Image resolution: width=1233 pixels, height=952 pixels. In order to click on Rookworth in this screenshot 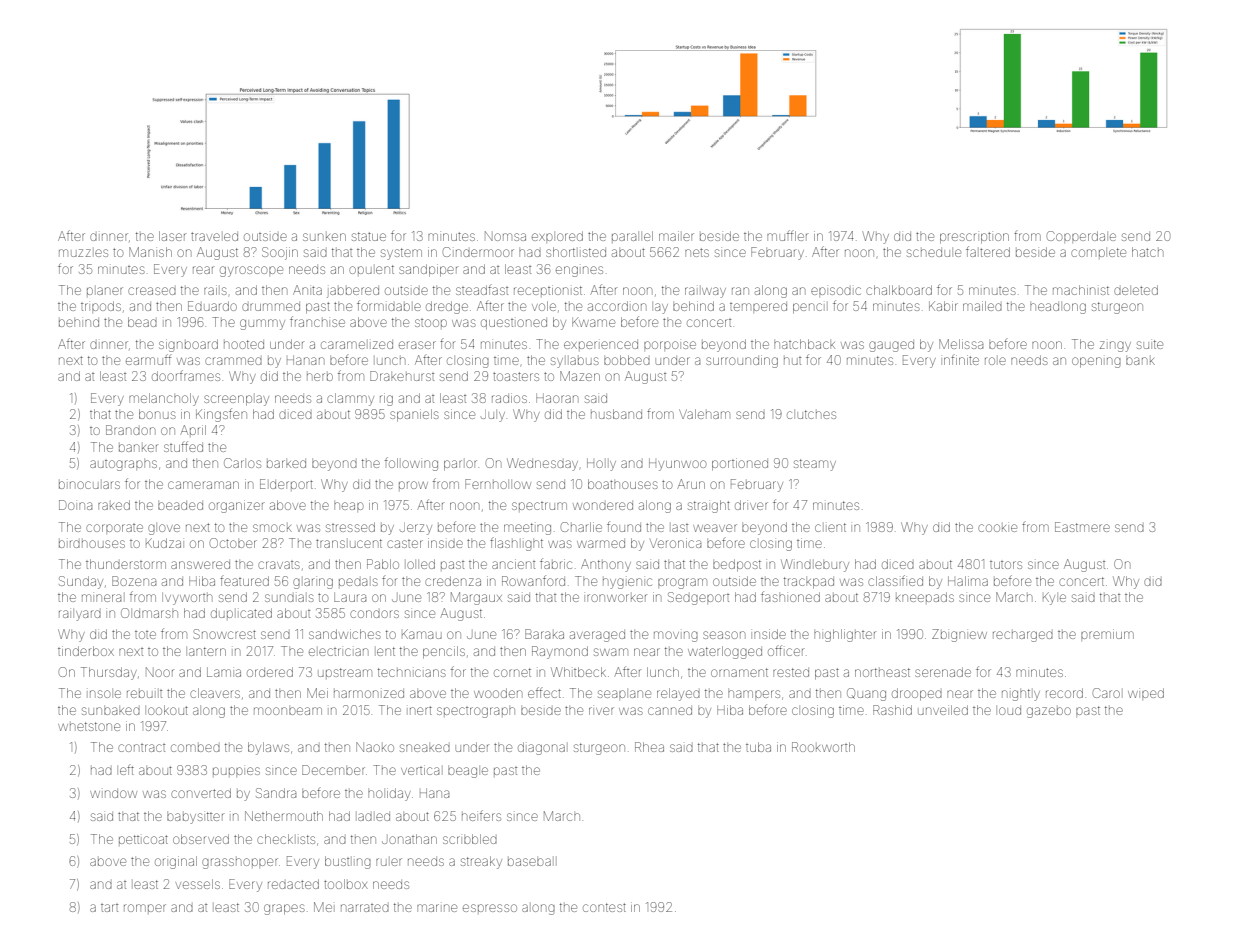, I will do `click(823, 747)`.
